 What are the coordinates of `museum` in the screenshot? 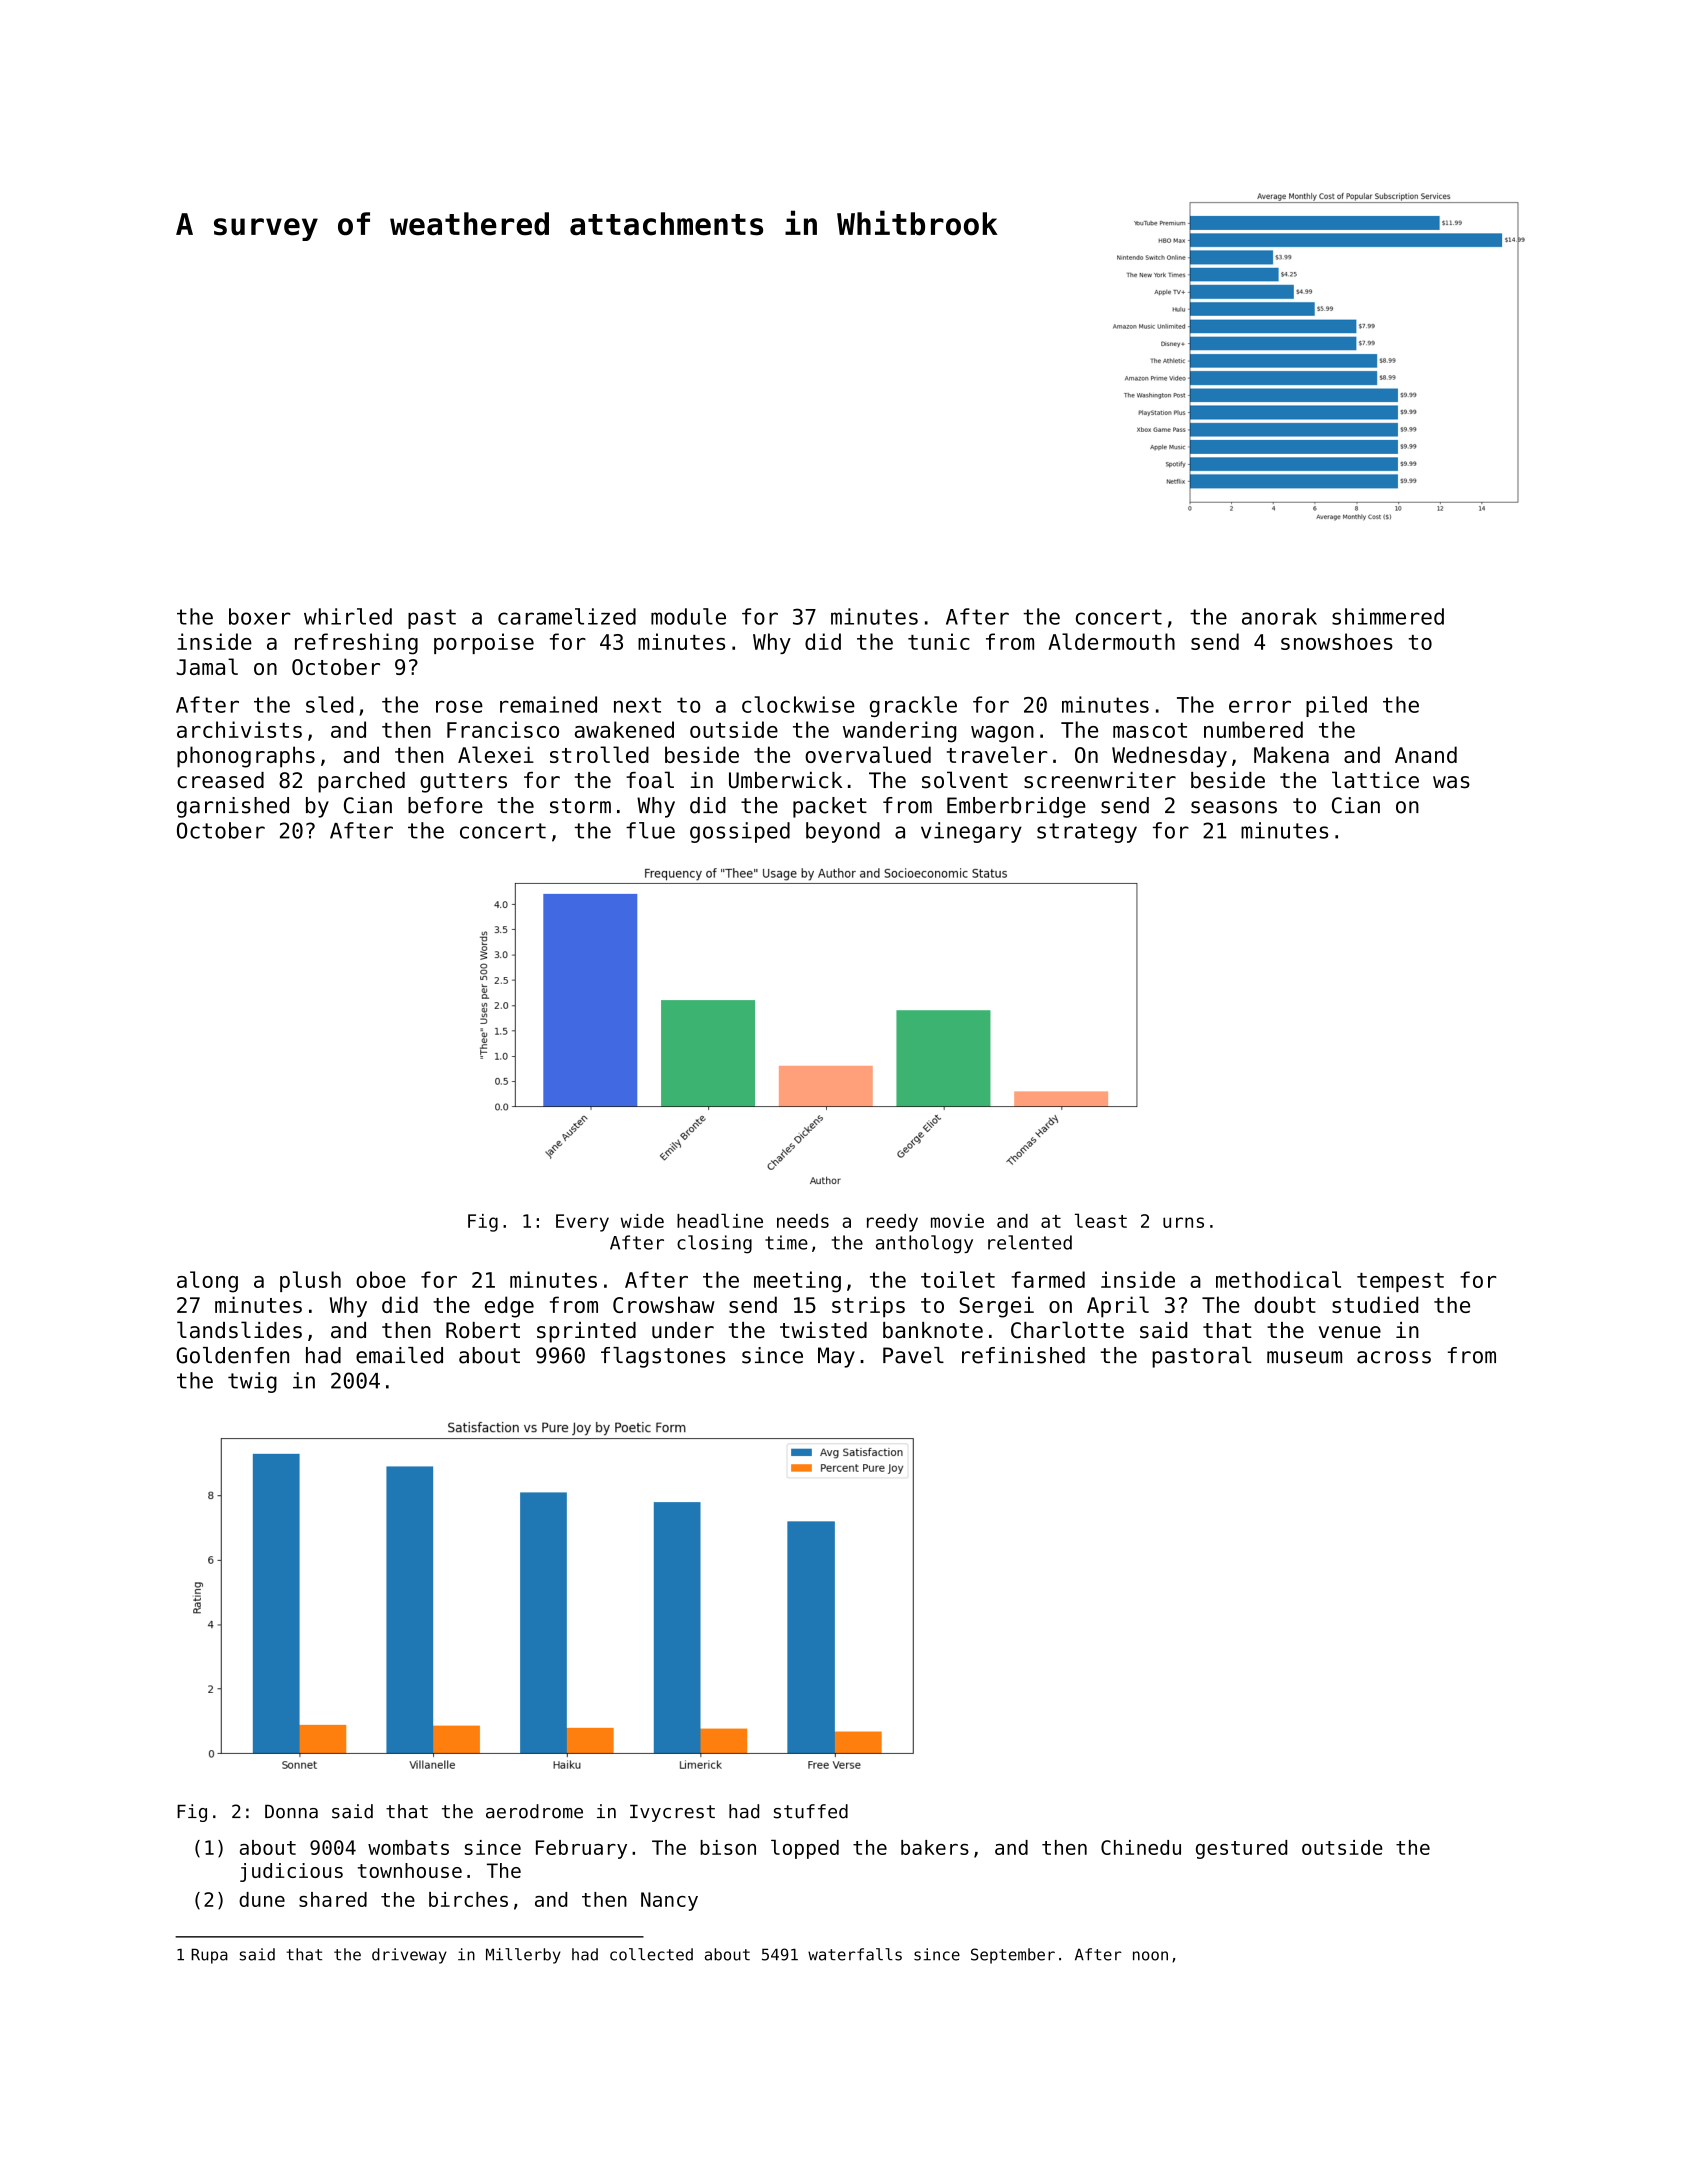 It's located at (1304, 1357).
